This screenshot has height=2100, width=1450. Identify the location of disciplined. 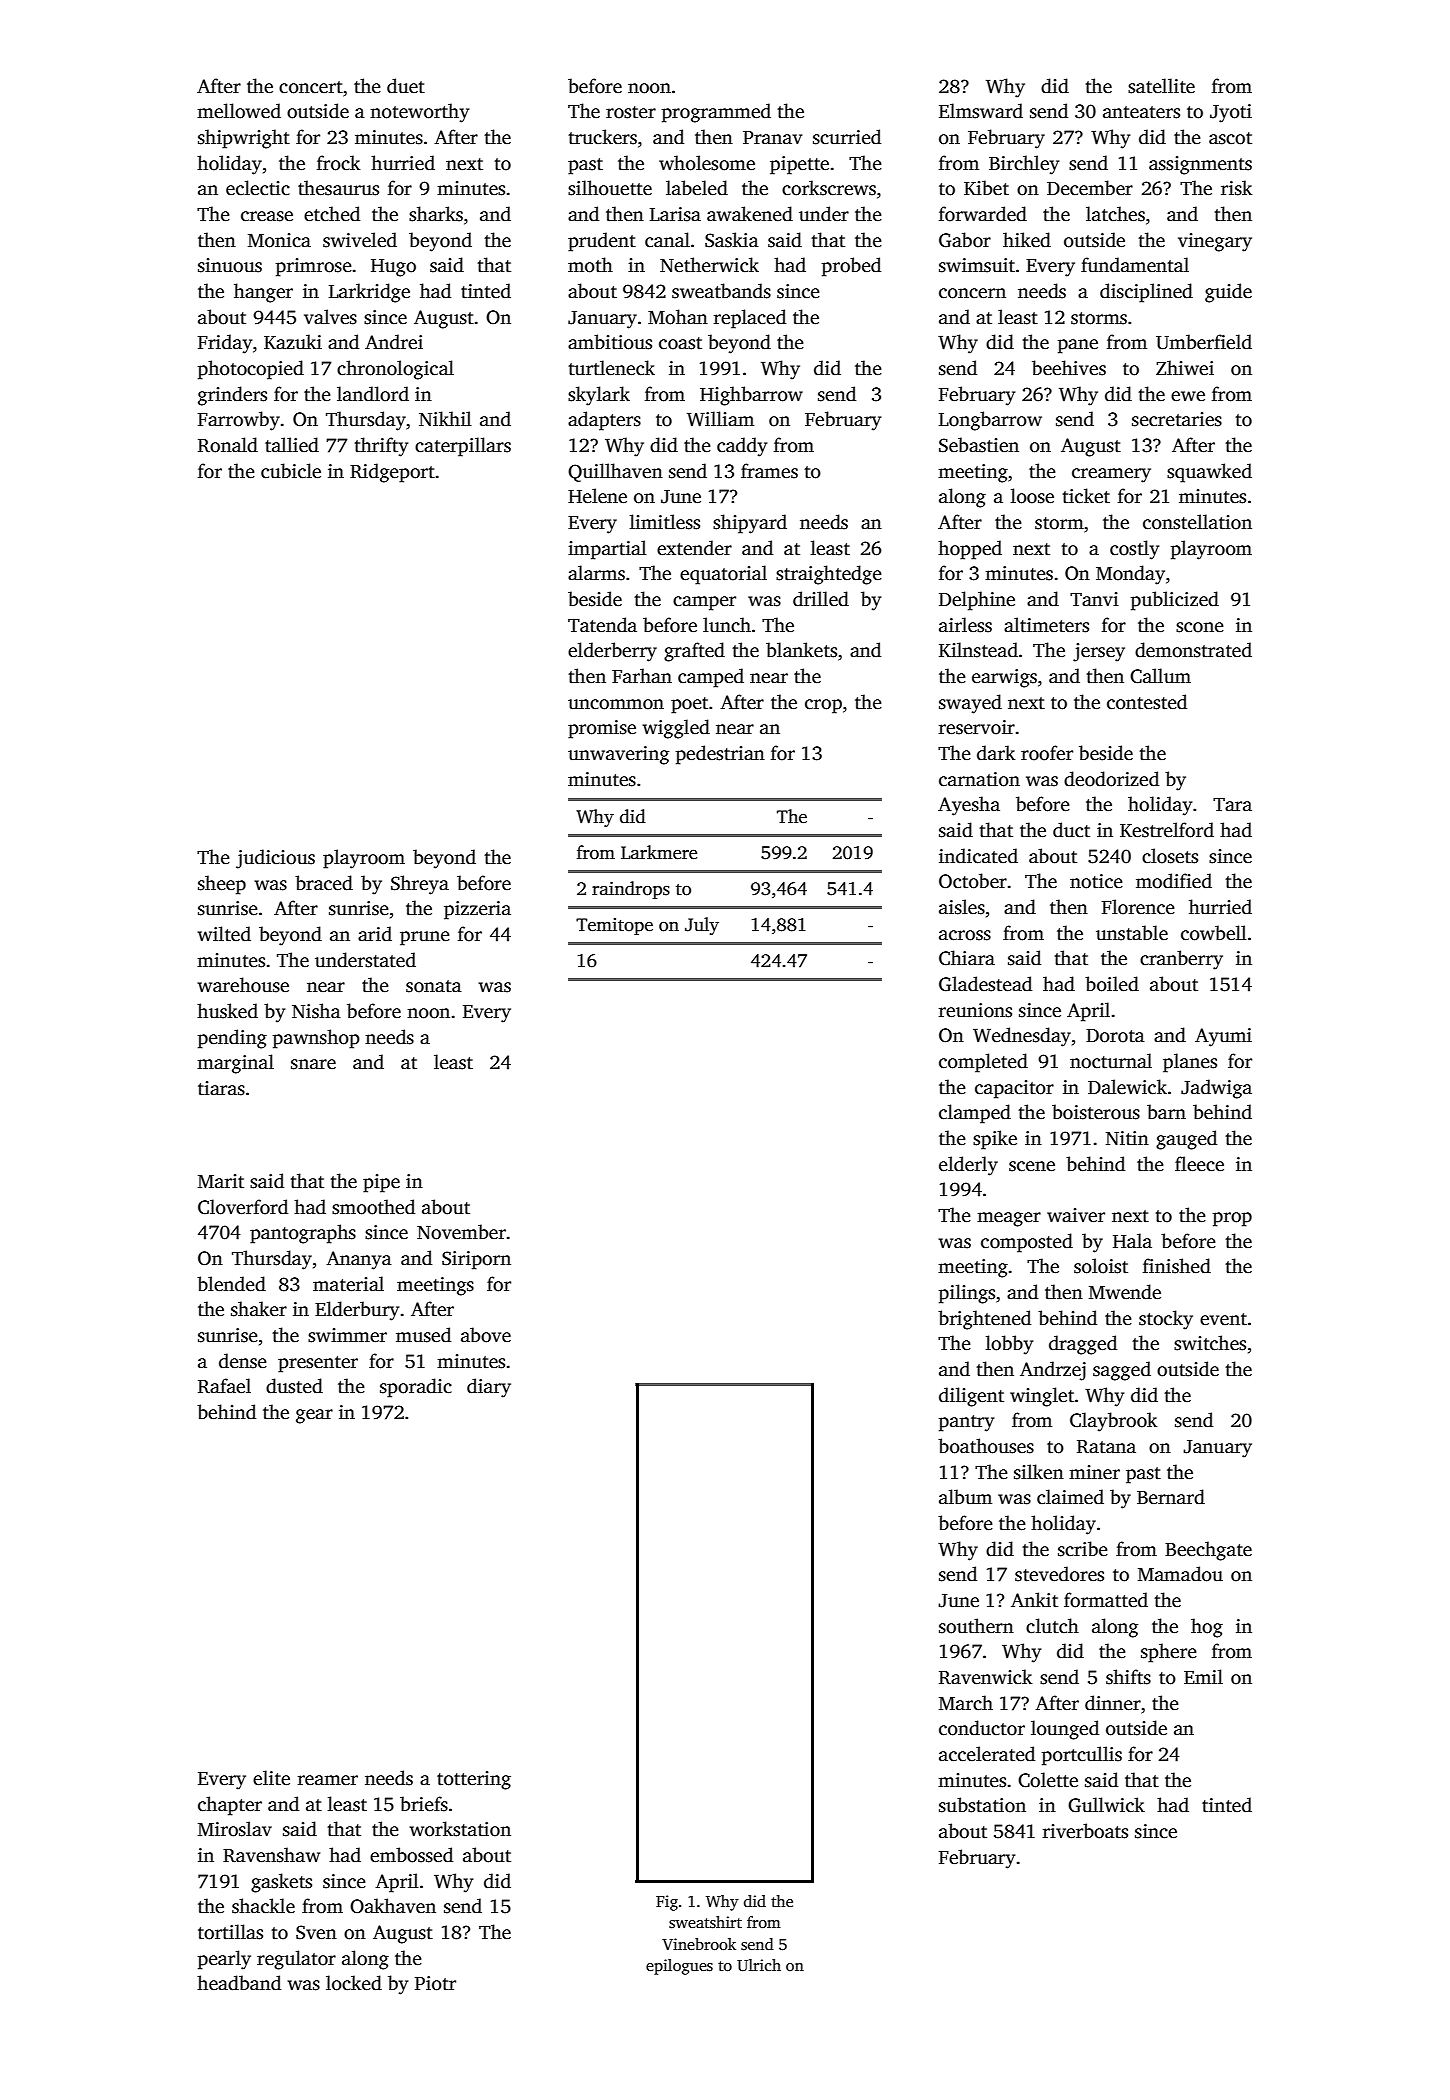
(1146, 293).
